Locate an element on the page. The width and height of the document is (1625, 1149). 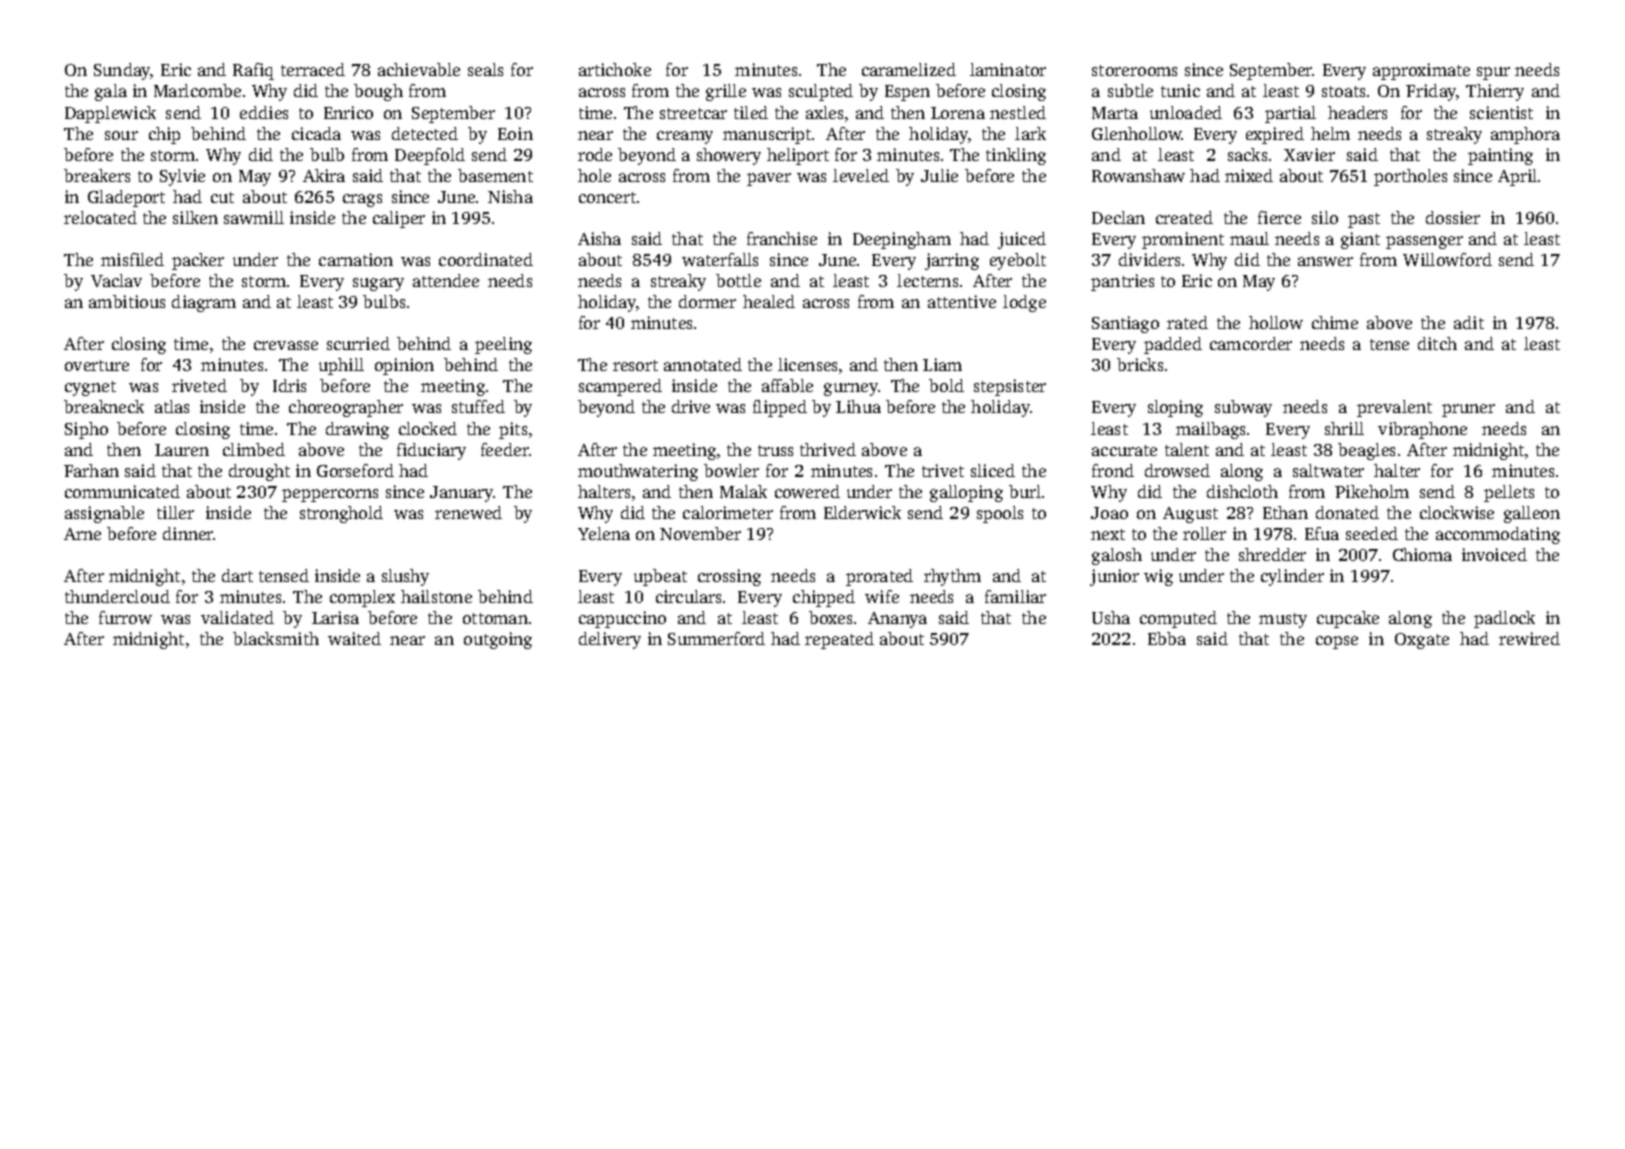
dossier is located at coordinates (1453, 217).
